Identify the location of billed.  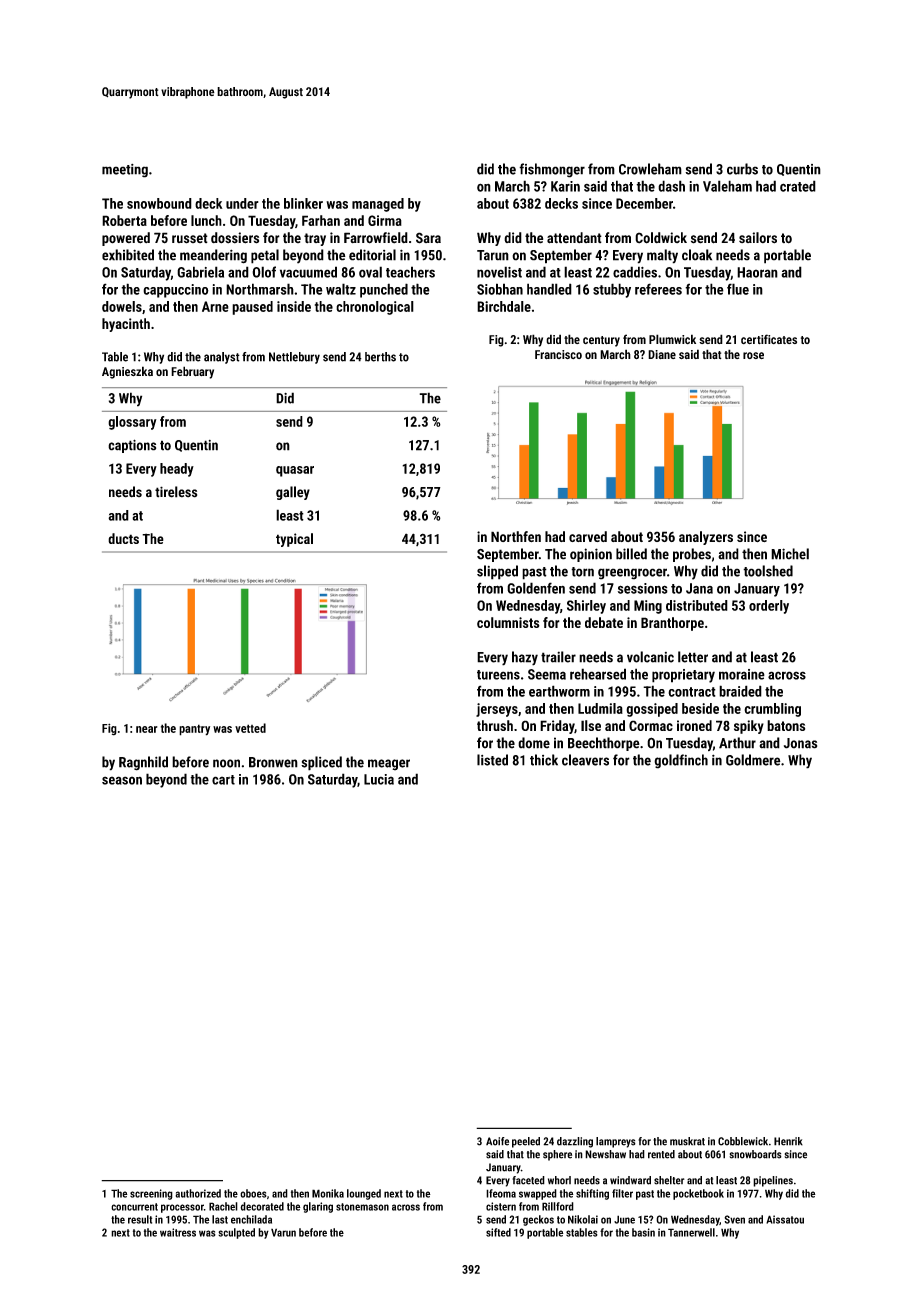
(631, 554).
